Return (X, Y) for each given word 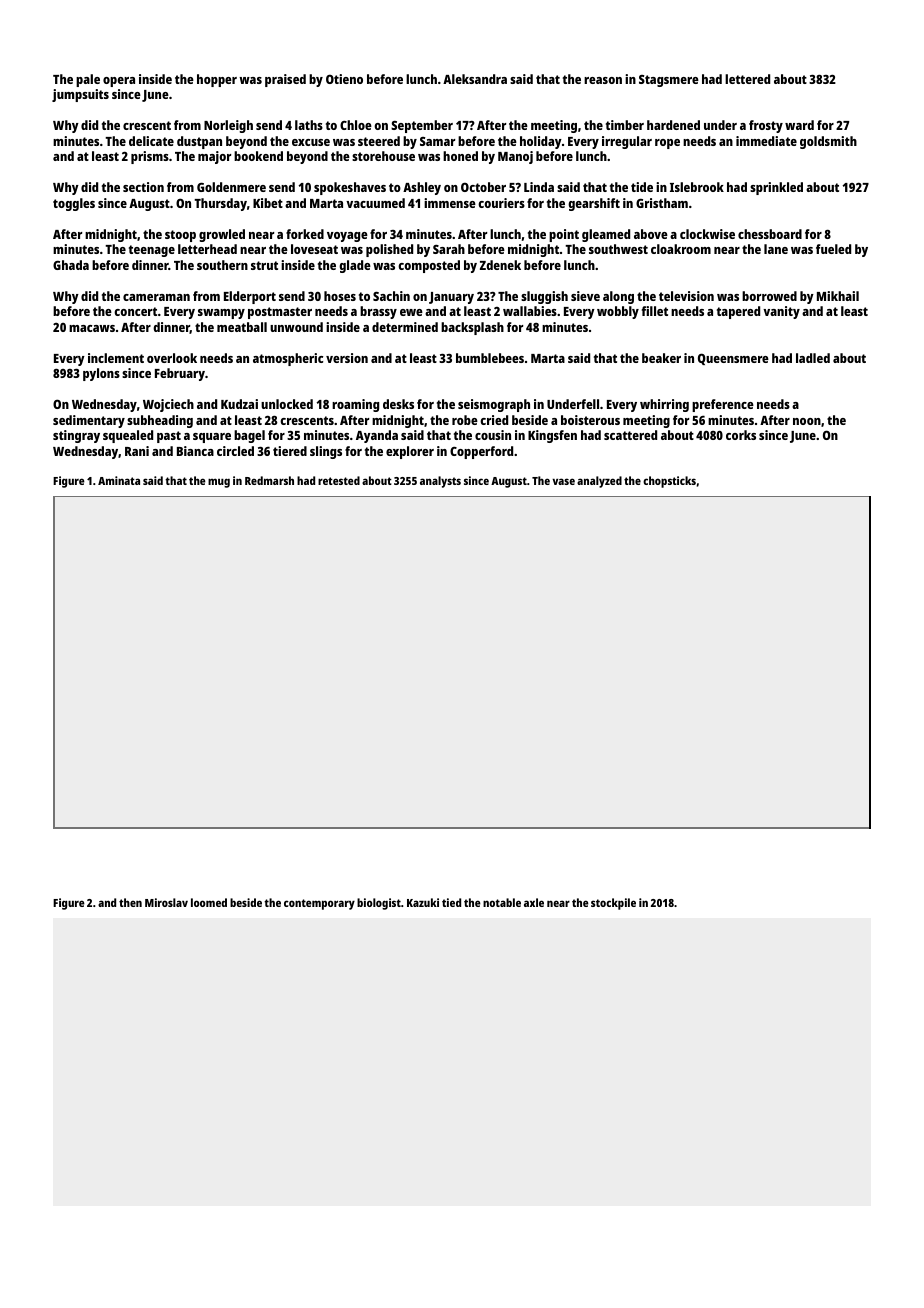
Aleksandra (475, 79)
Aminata (119, 480)
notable (502, 902)
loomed (209, 902)
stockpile (613, 904)
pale (88, 80)
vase (563, 481)
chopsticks (669, 482)
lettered (747, 79)
